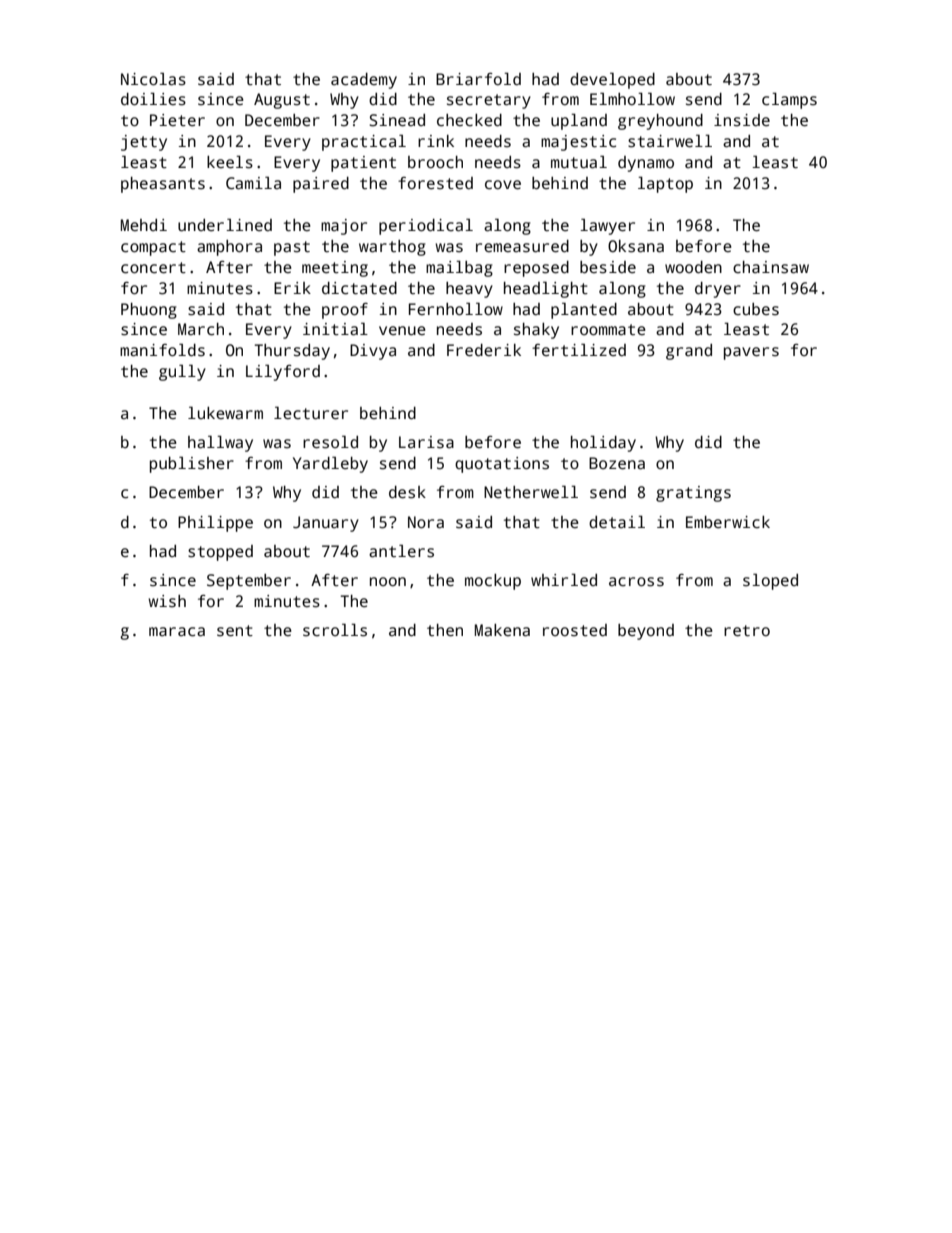 The width and height of the page is (952, 1233). I want to click on Yardleby, so click(330, 464).
